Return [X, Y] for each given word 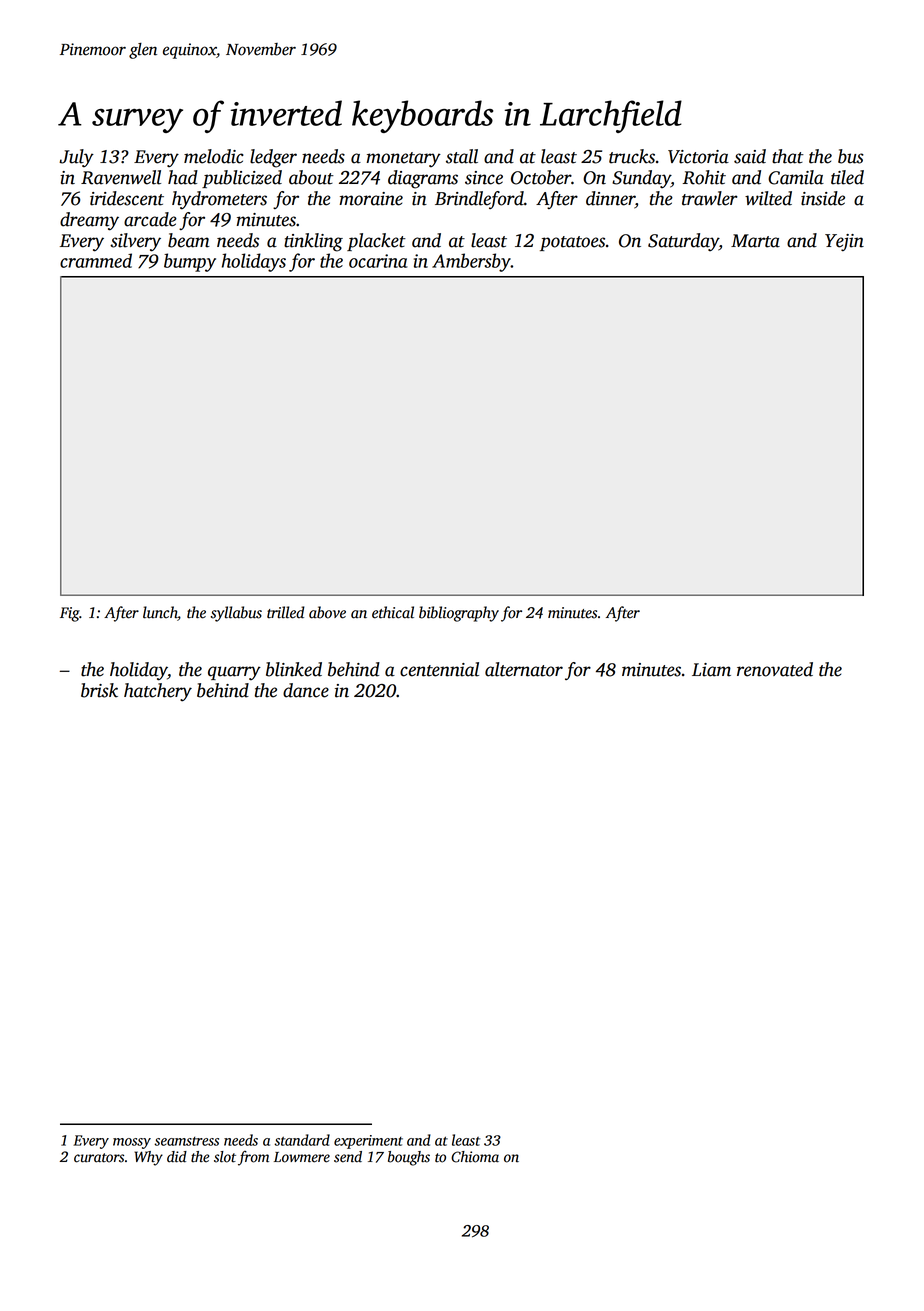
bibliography [459, 614]
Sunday [641, 179]
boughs [409, 1158]
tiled [847, 177]
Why [148, 1158]
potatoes [572, 243]
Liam [711, 670]
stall [462, 156]
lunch [160, 613]
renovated [775, 669]
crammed [96, 260]
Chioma [475, 1157]
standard [302, 1140]
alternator [524, 669]
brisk [99, 690]
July [76, 158]
